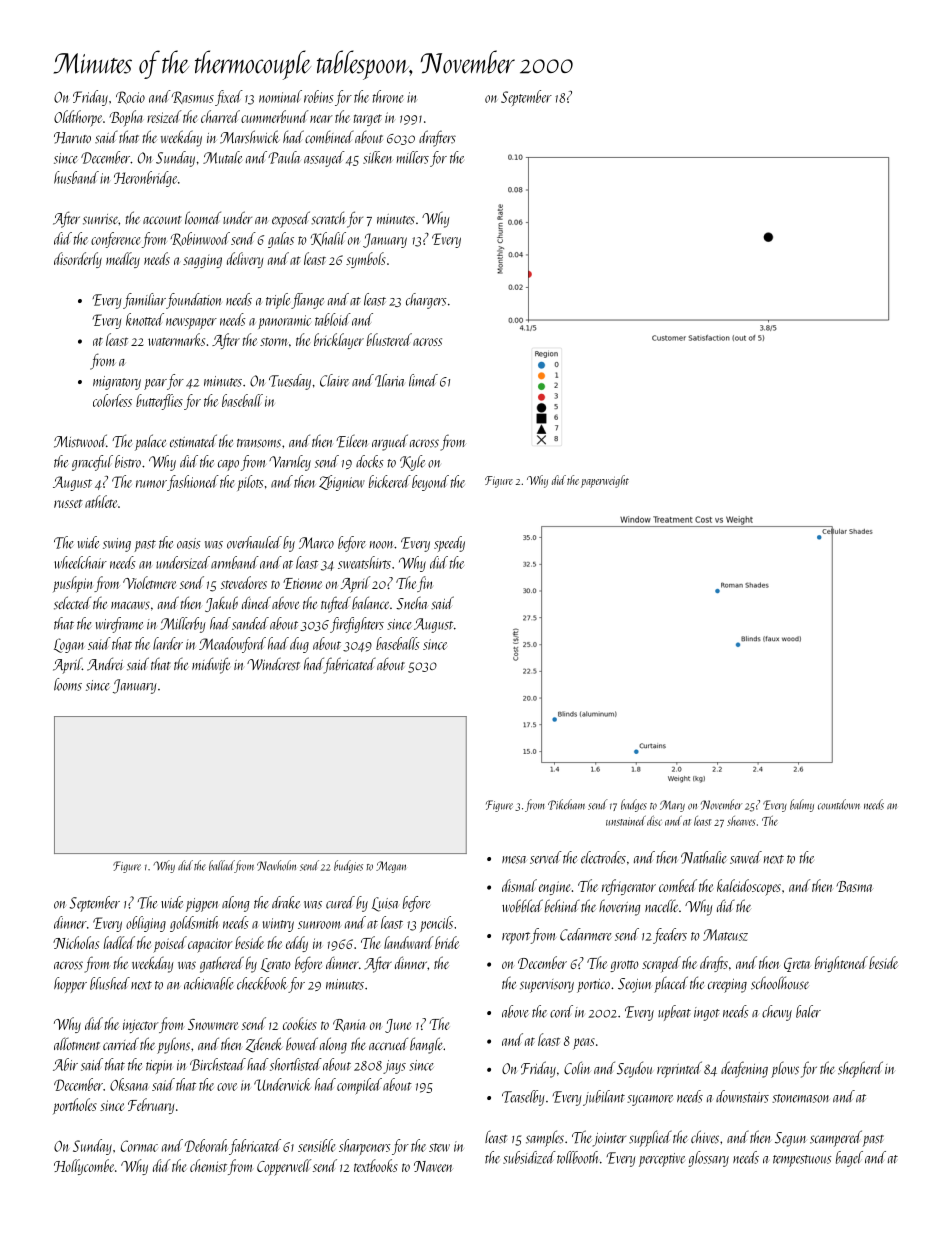  What do you see at coordinates (222, 866) in the screenshot?
I see `ballad` at bounding box center [222, 866].
